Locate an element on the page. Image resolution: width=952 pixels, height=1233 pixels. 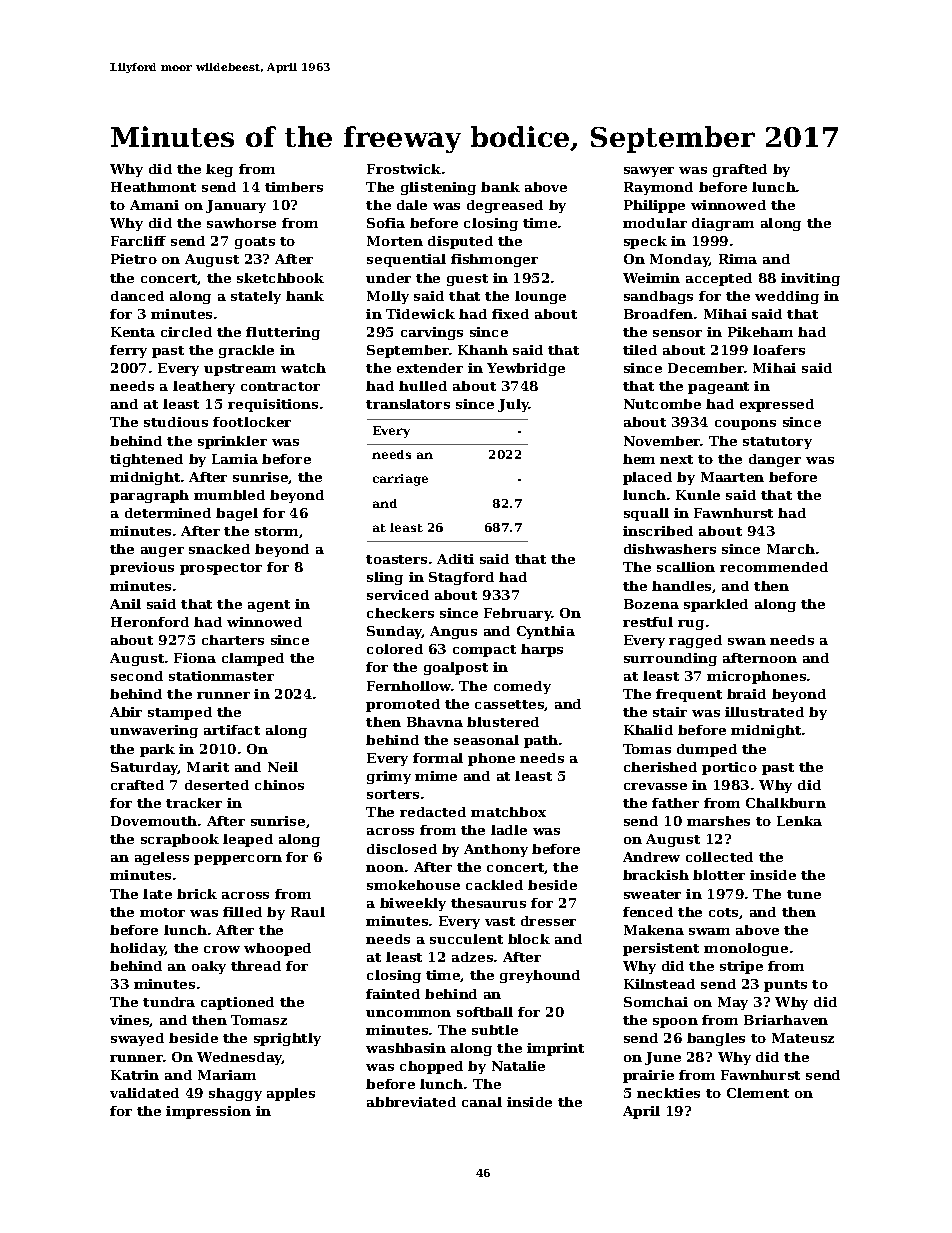
carriage is located at coordinates (400, 480).
